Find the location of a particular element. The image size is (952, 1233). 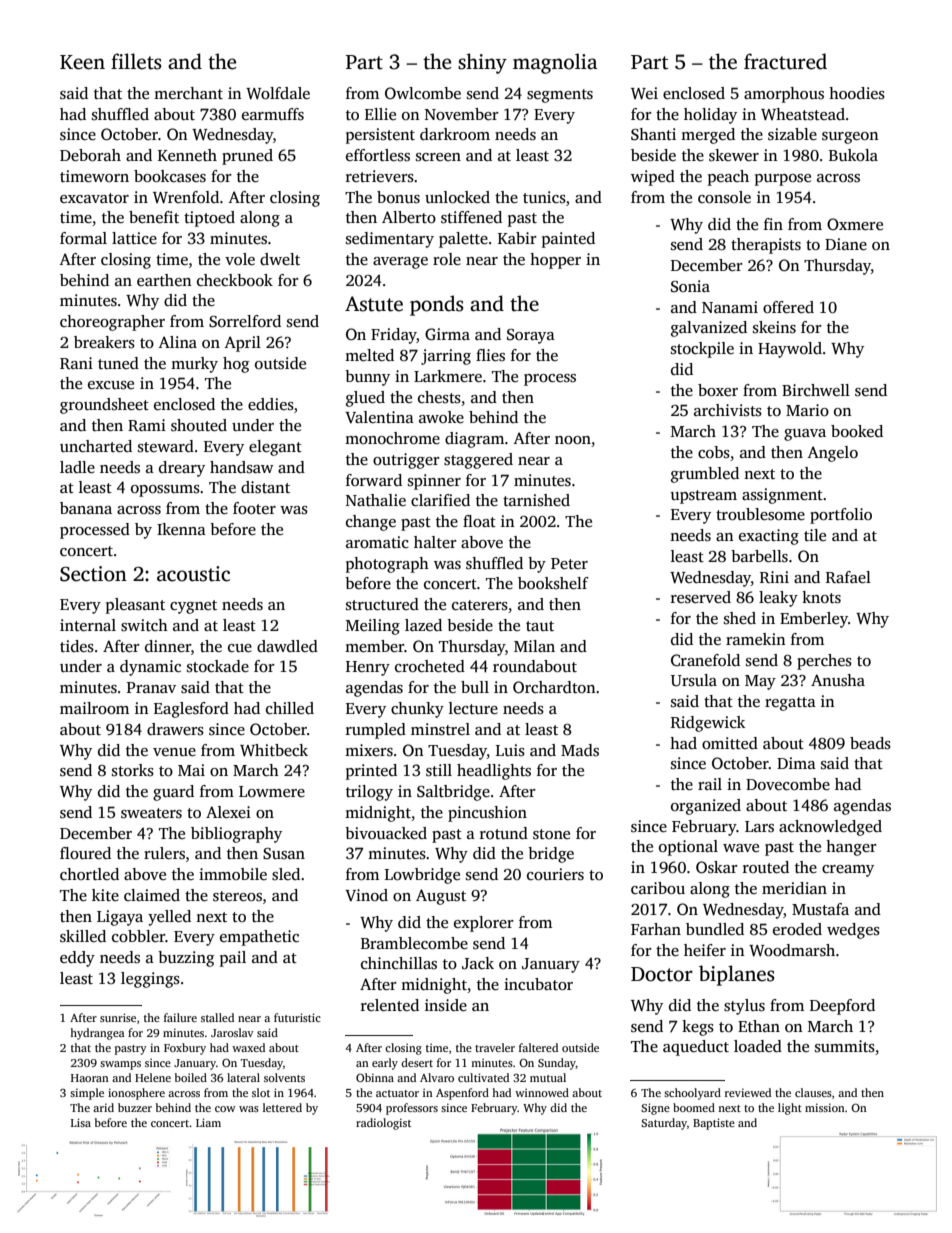

yelled is located at coordinates (169, 918).
